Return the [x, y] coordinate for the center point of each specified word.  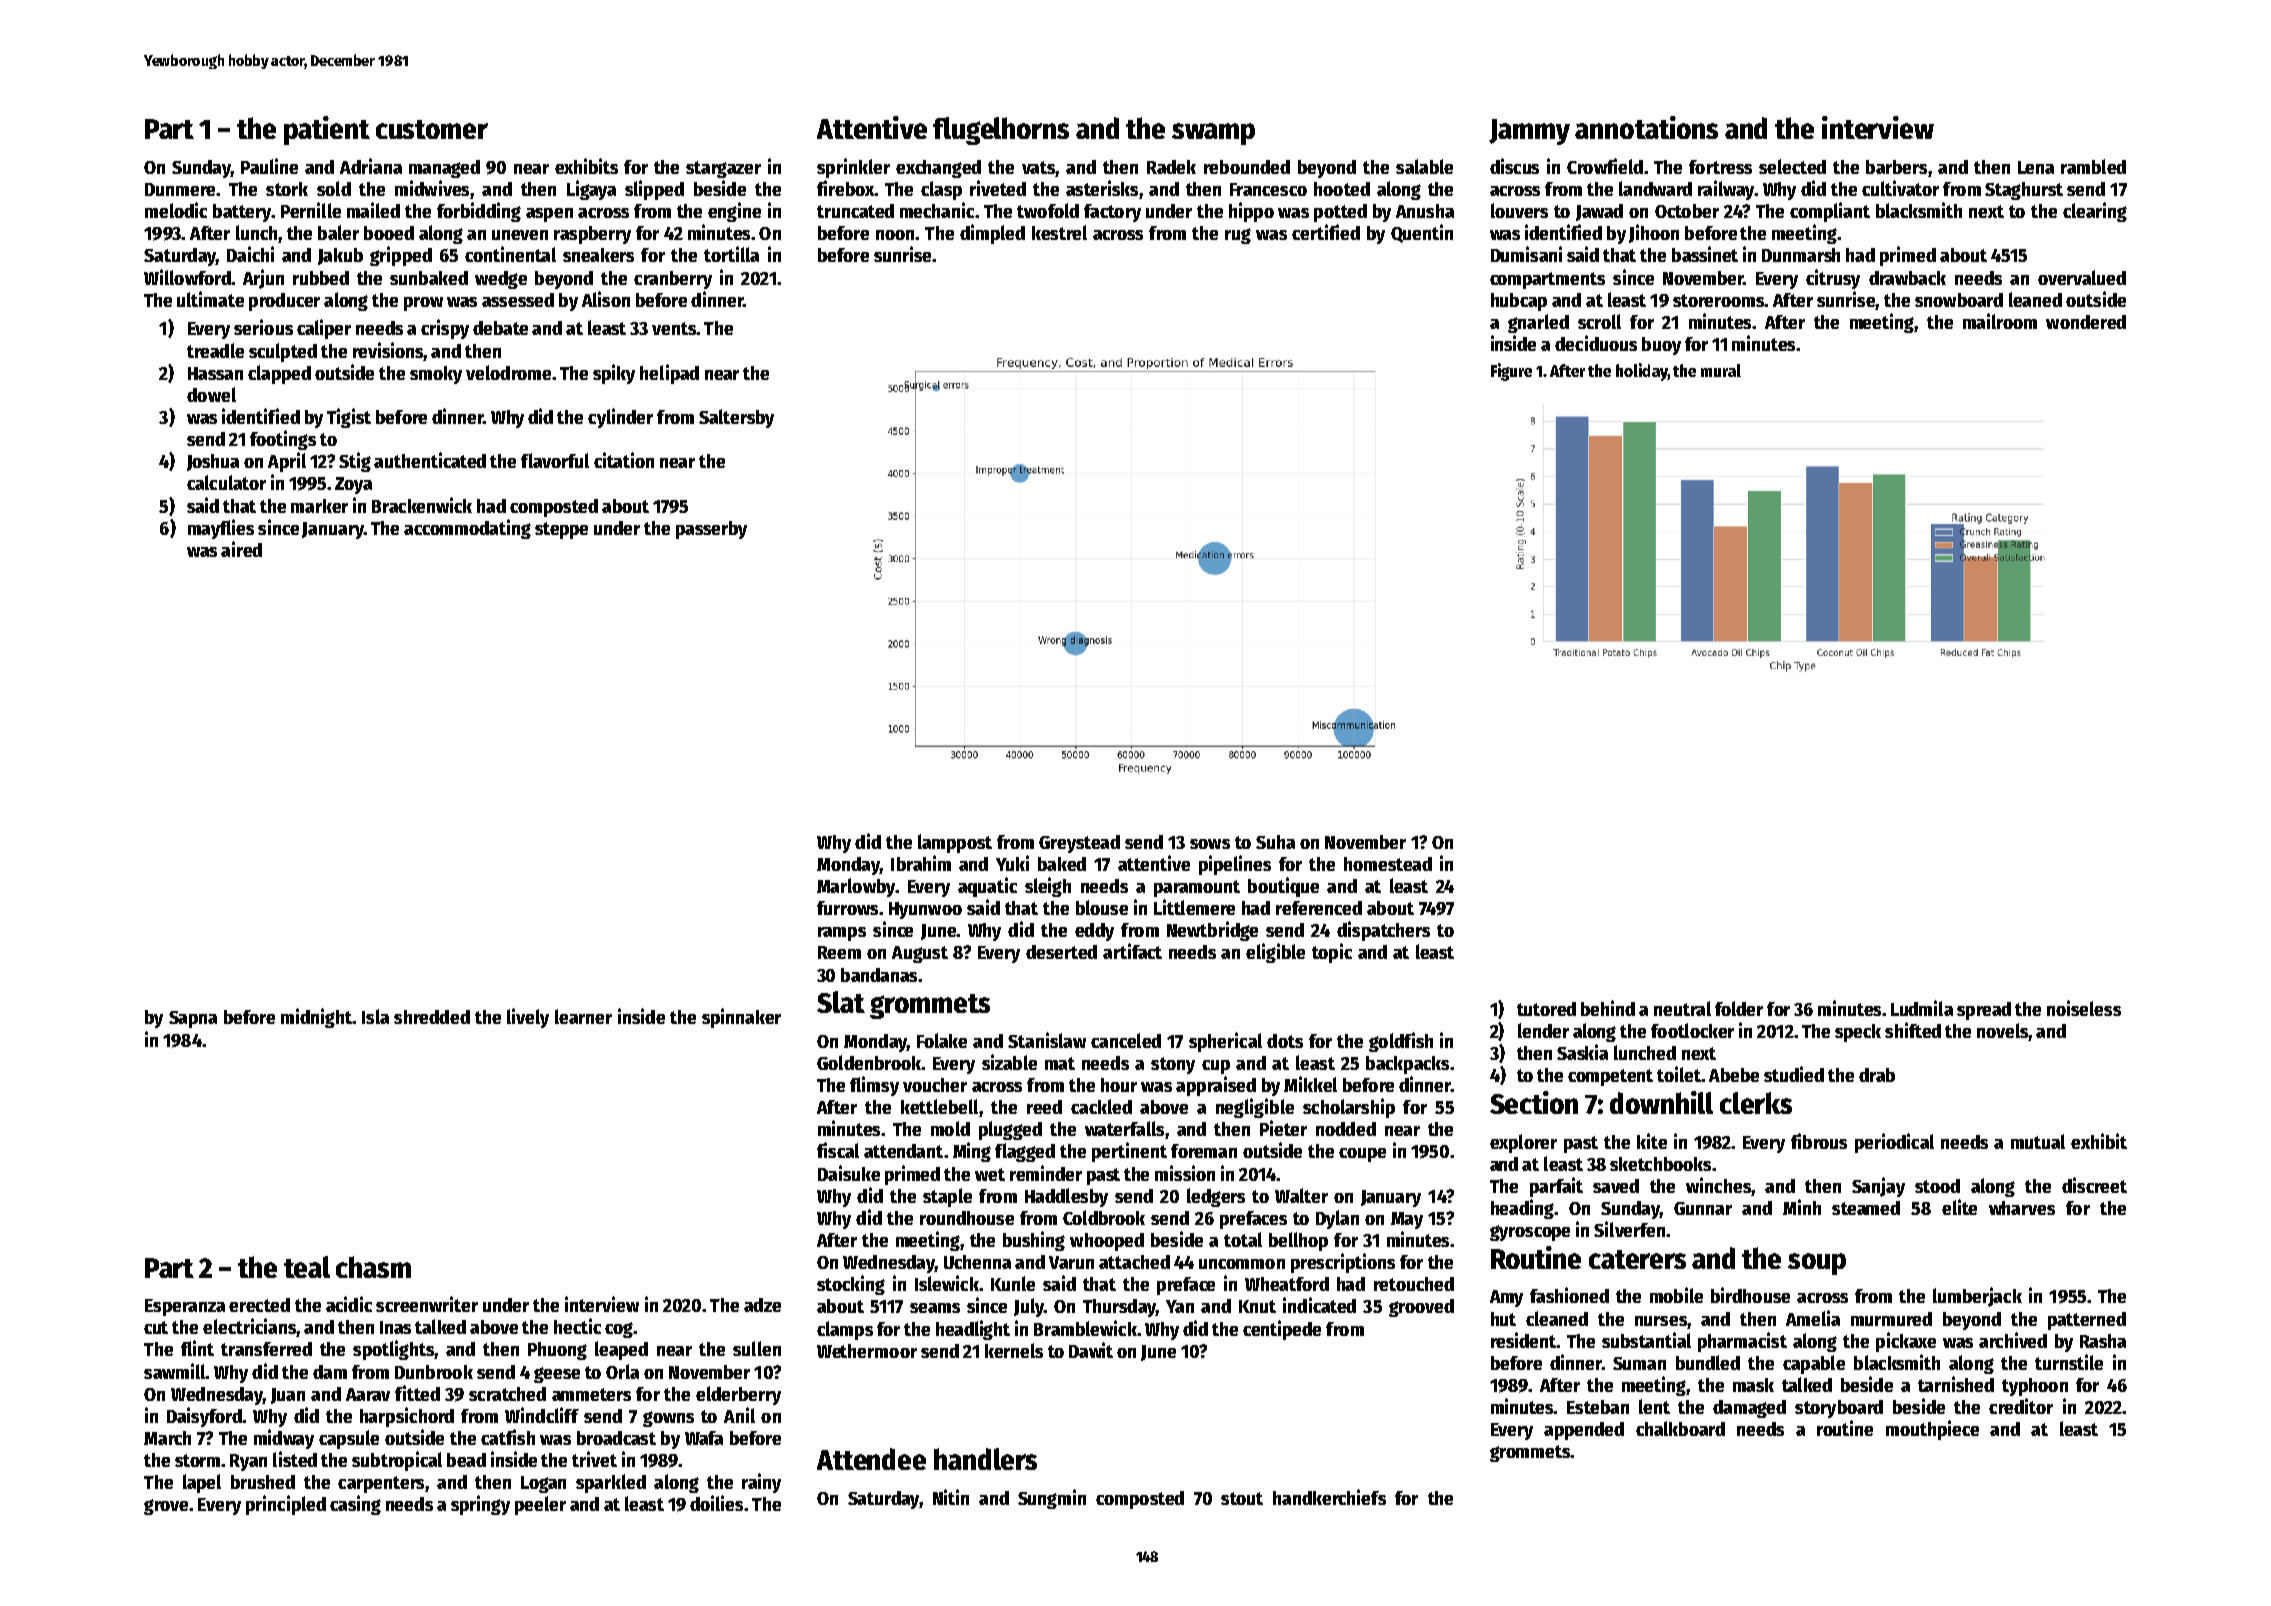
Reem [839, 952]
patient [327, 130]
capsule [349, 1439]
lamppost [955, 843]
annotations [1646, 127]
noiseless [2084, 1008]
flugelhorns [1001, 131]
